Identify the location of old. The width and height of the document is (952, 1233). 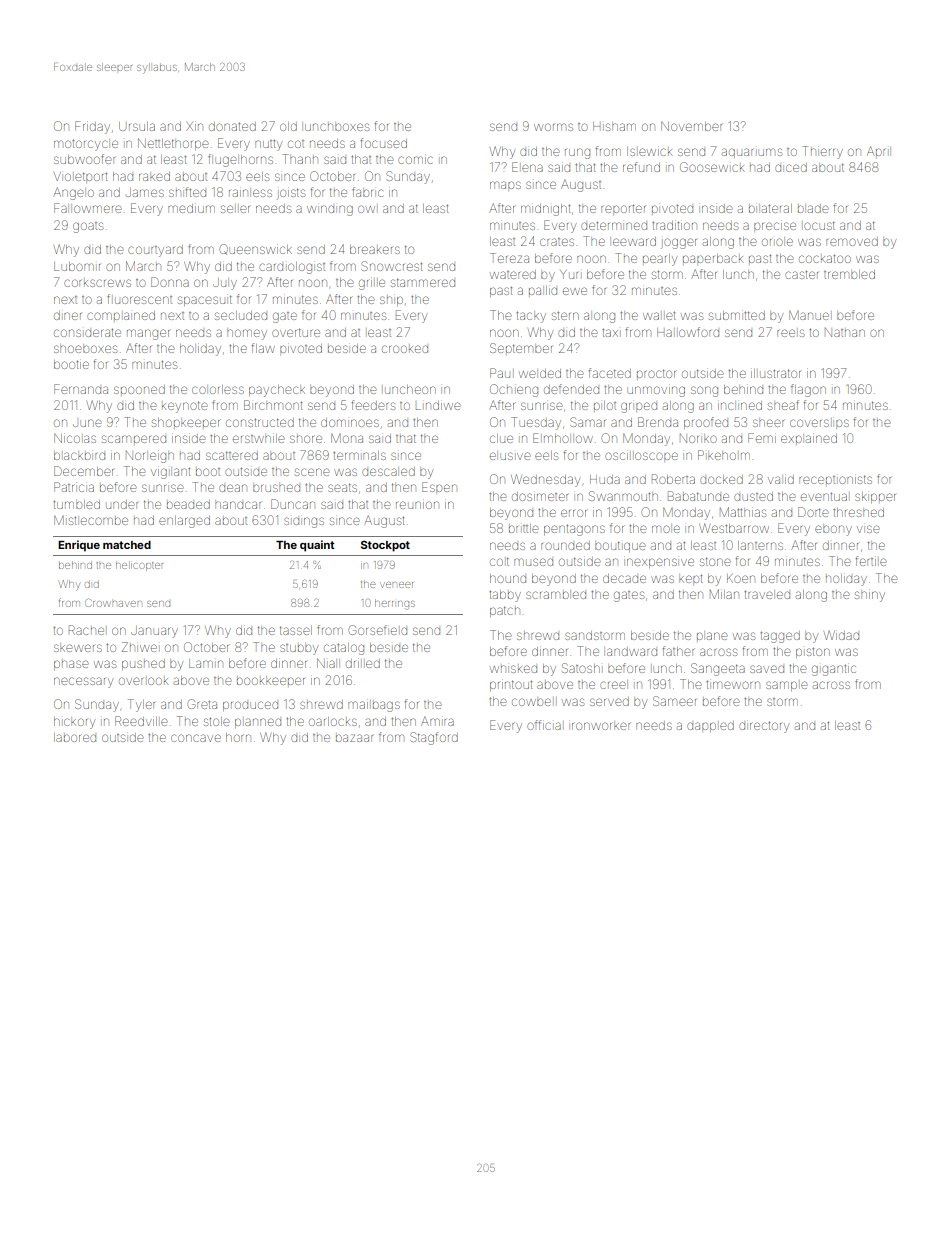
(288, 126).
